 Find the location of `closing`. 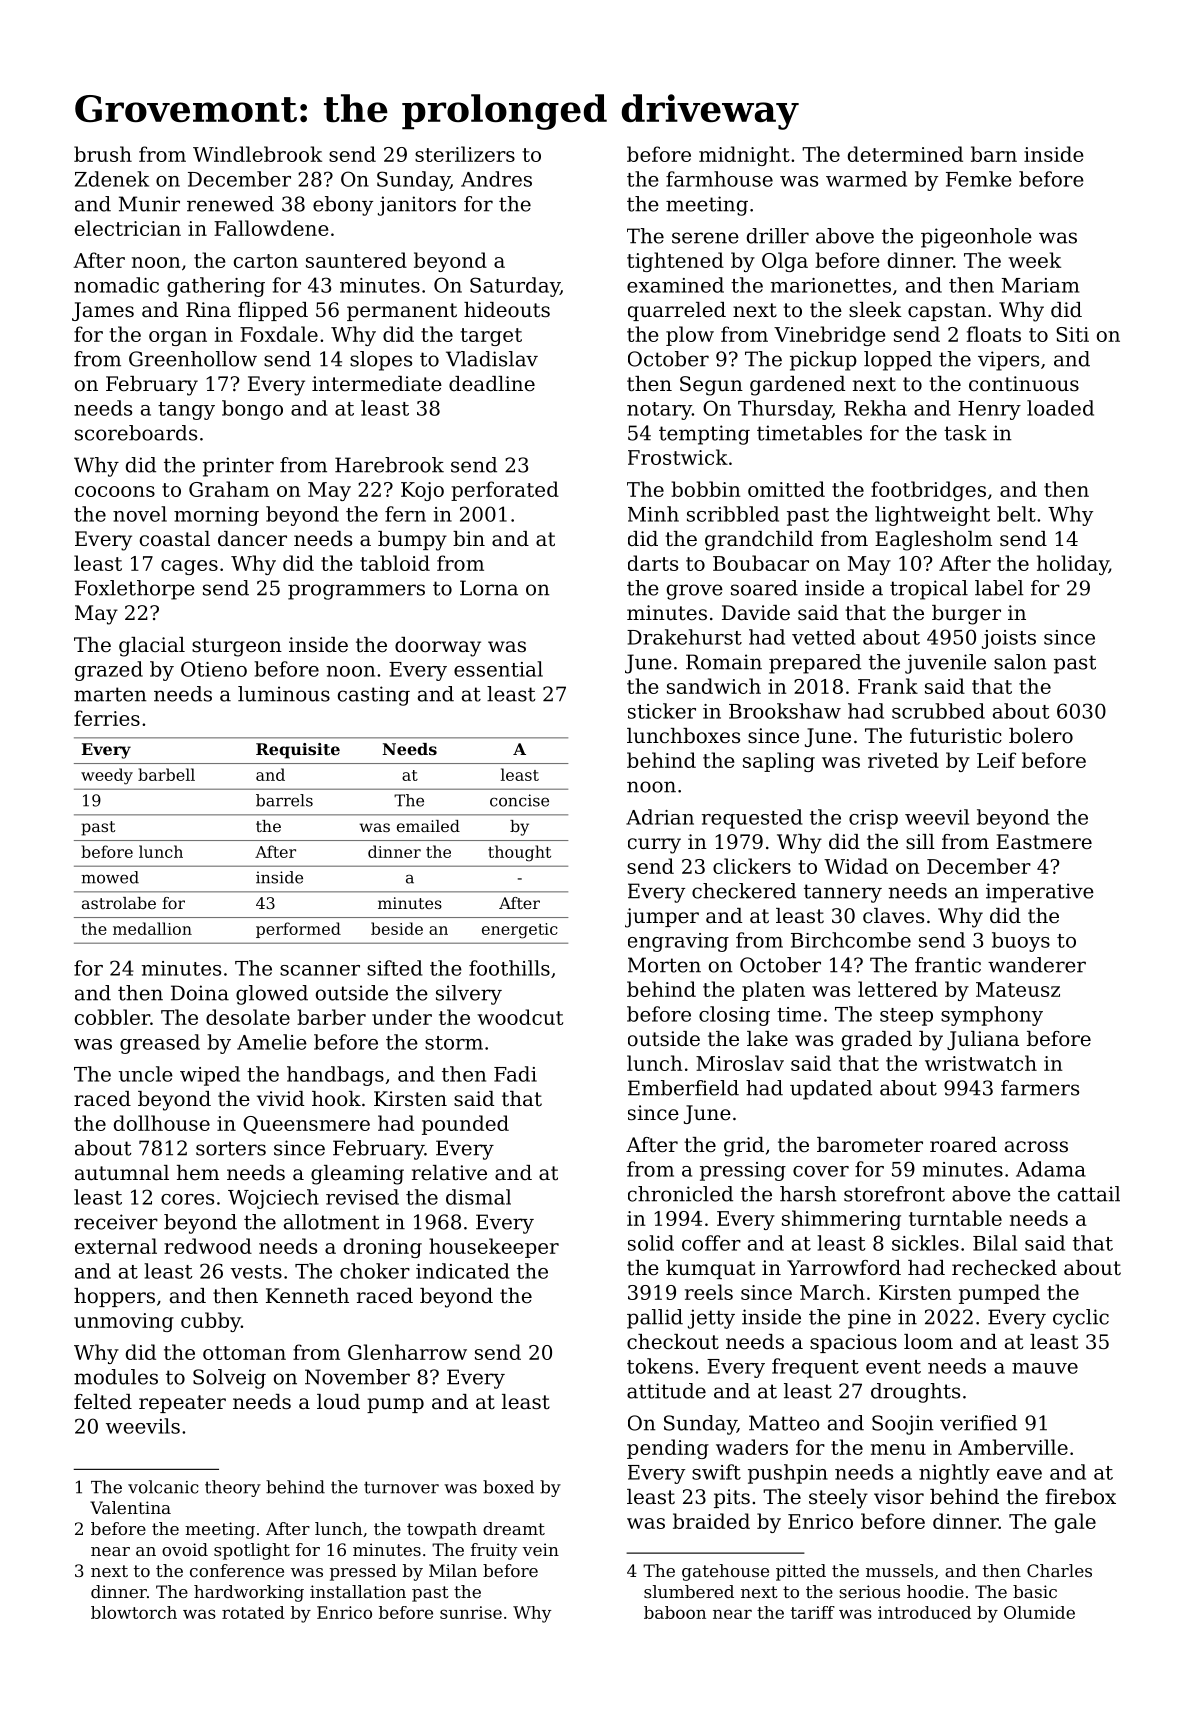

closing is located at coordinates (734, 1016).
